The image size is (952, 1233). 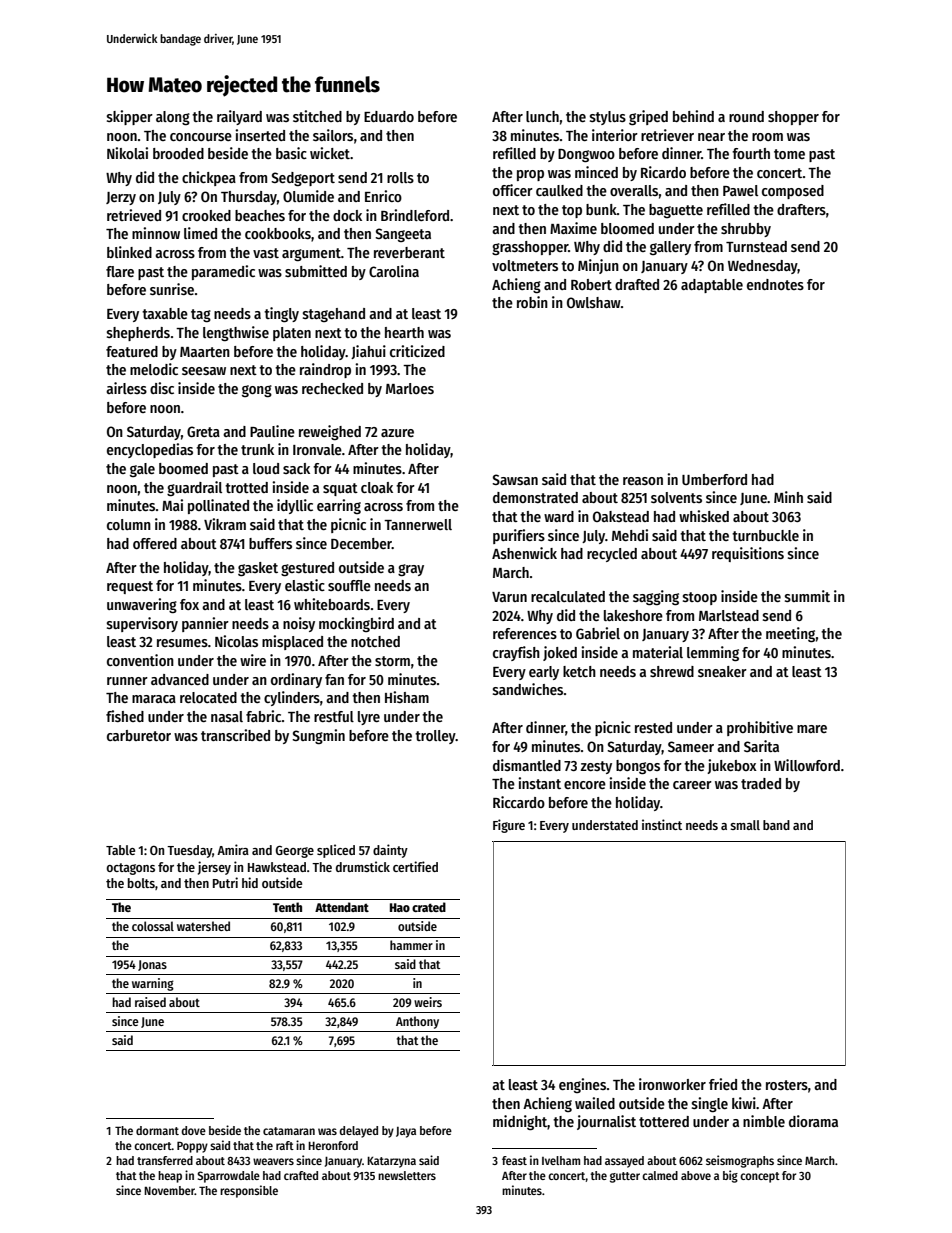 What do you see at coordinates (520, 1122) in the document?
I see `midnight` at bounding box center [520, 1122].
